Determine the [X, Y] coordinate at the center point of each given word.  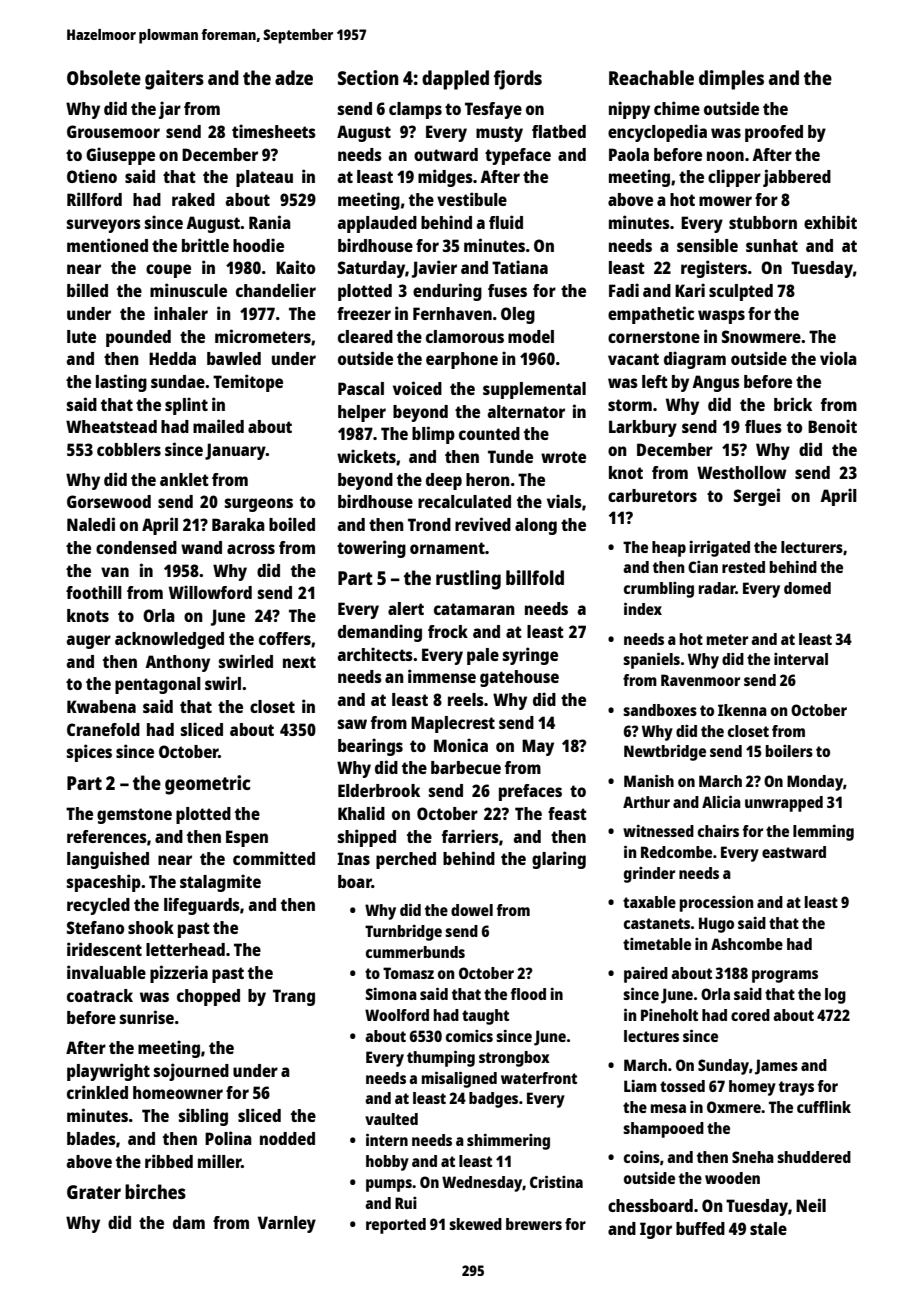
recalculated [464, 501]
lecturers [812, 547]
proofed [774, 133]
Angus [716, 383]
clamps [415, 110]
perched [406, 860]
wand [201, 547]
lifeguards [202, 906]
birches [155, 1191]
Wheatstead [111, 426]
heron [488, 479]
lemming [823, 833]
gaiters [174, 80]
